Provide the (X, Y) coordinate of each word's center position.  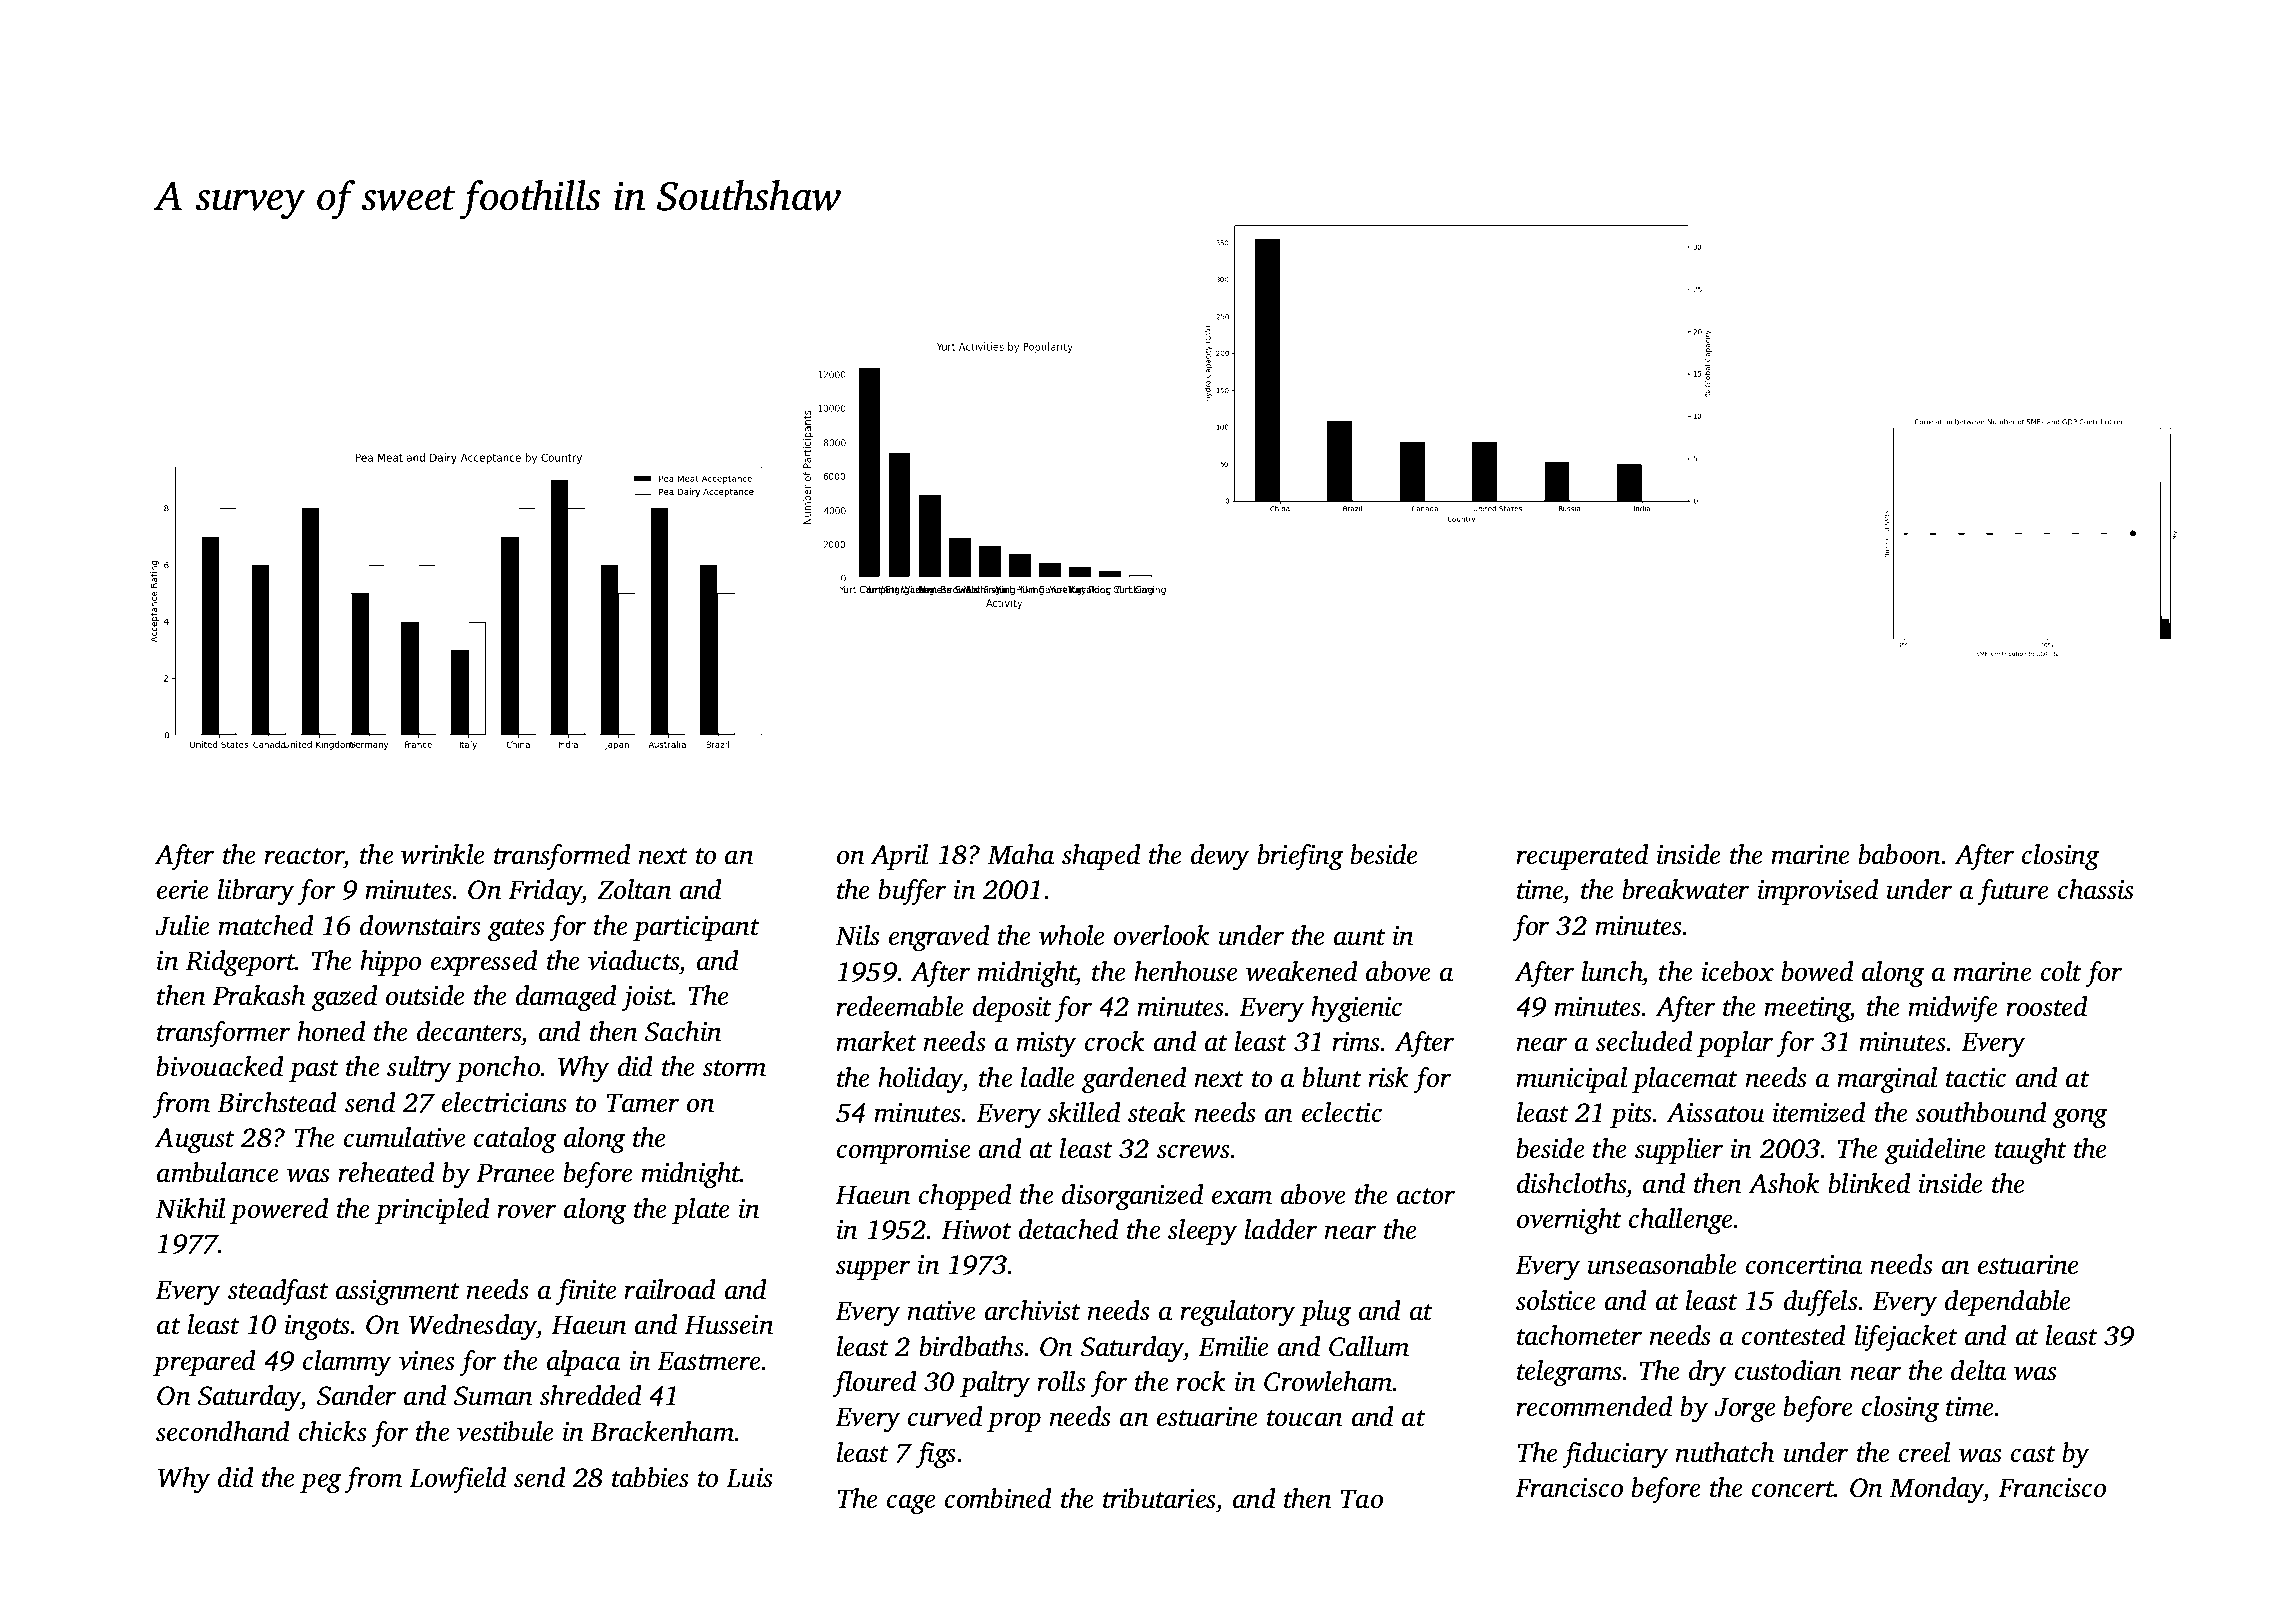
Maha (1020, 854)
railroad (670, 1289)
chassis (2096, 889)
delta (1978, 1370)
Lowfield (458, 1480)
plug (1325, 1313)
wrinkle (443, 854)
